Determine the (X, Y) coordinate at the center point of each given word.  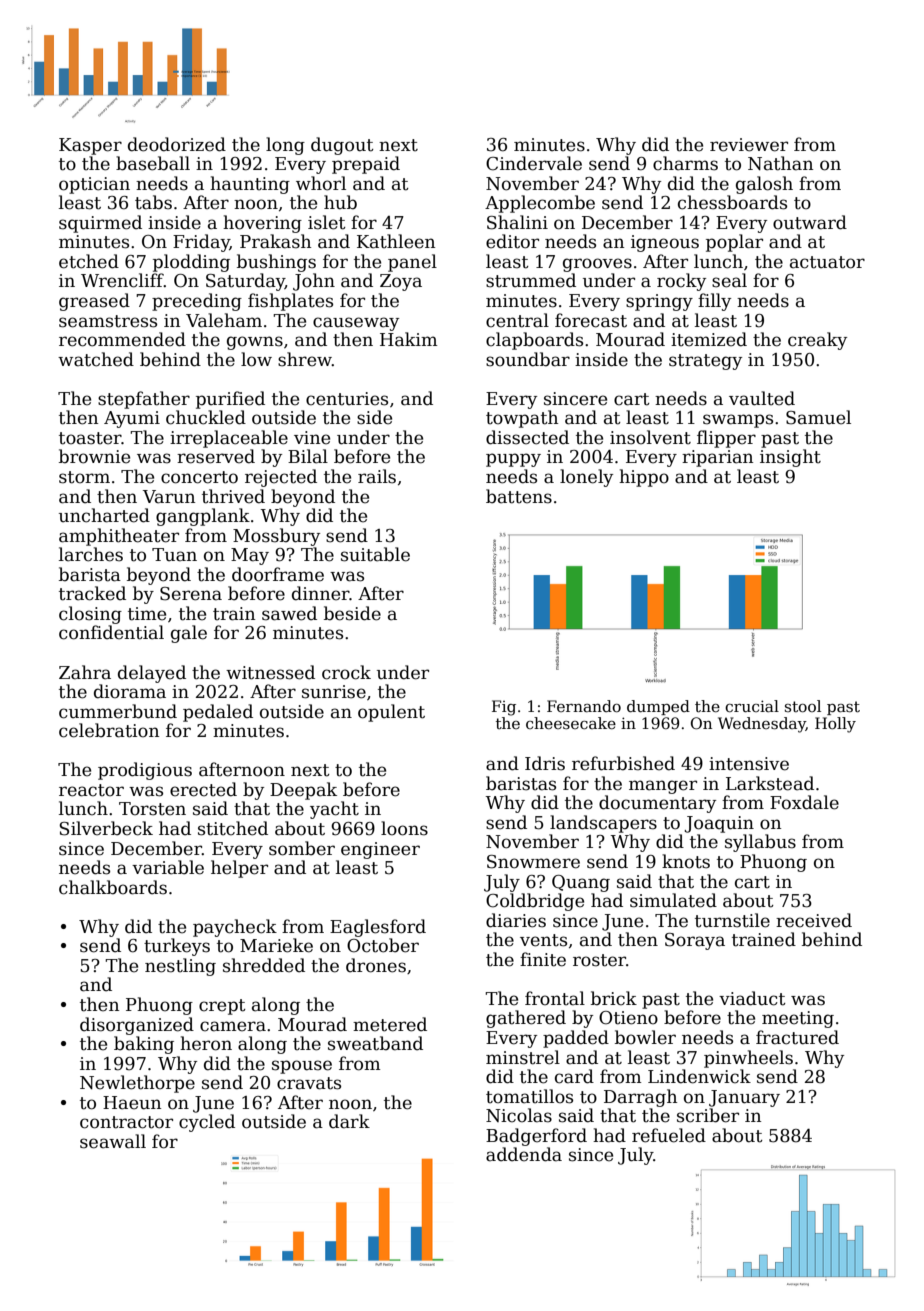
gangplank (203, 517)
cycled (207, 1123)
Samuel (818, 417)
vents (543, 940)
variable (168, 867)
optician (94, 185)
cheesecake (571, 723)
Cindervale (534, 163)
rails (377, 476)
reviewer (749, 145)
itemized (709, 339)
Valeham (224, 320)
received (814, 920)
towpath (522, 419)
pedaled (218, 713)
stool (803, 706)
